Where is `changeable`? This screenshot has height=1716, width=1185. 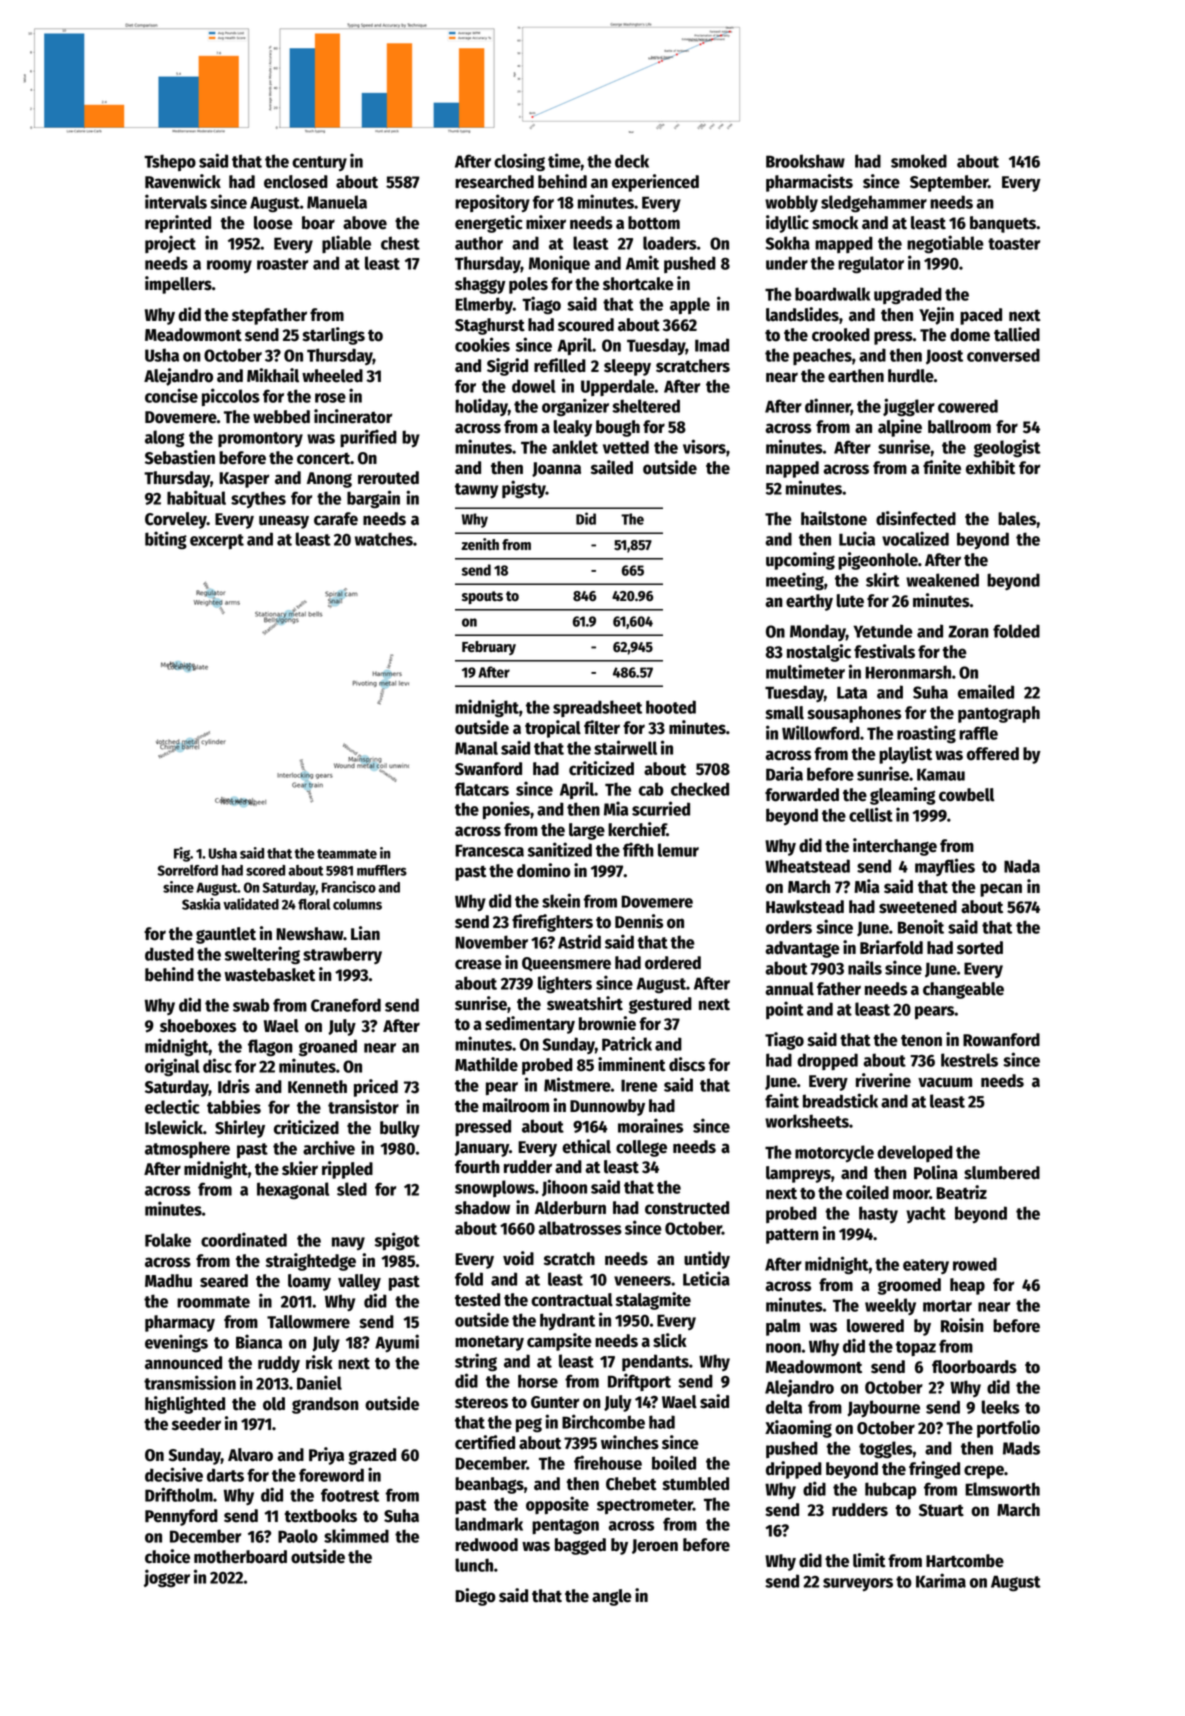
changeable is located at coordinates (963, 990).
